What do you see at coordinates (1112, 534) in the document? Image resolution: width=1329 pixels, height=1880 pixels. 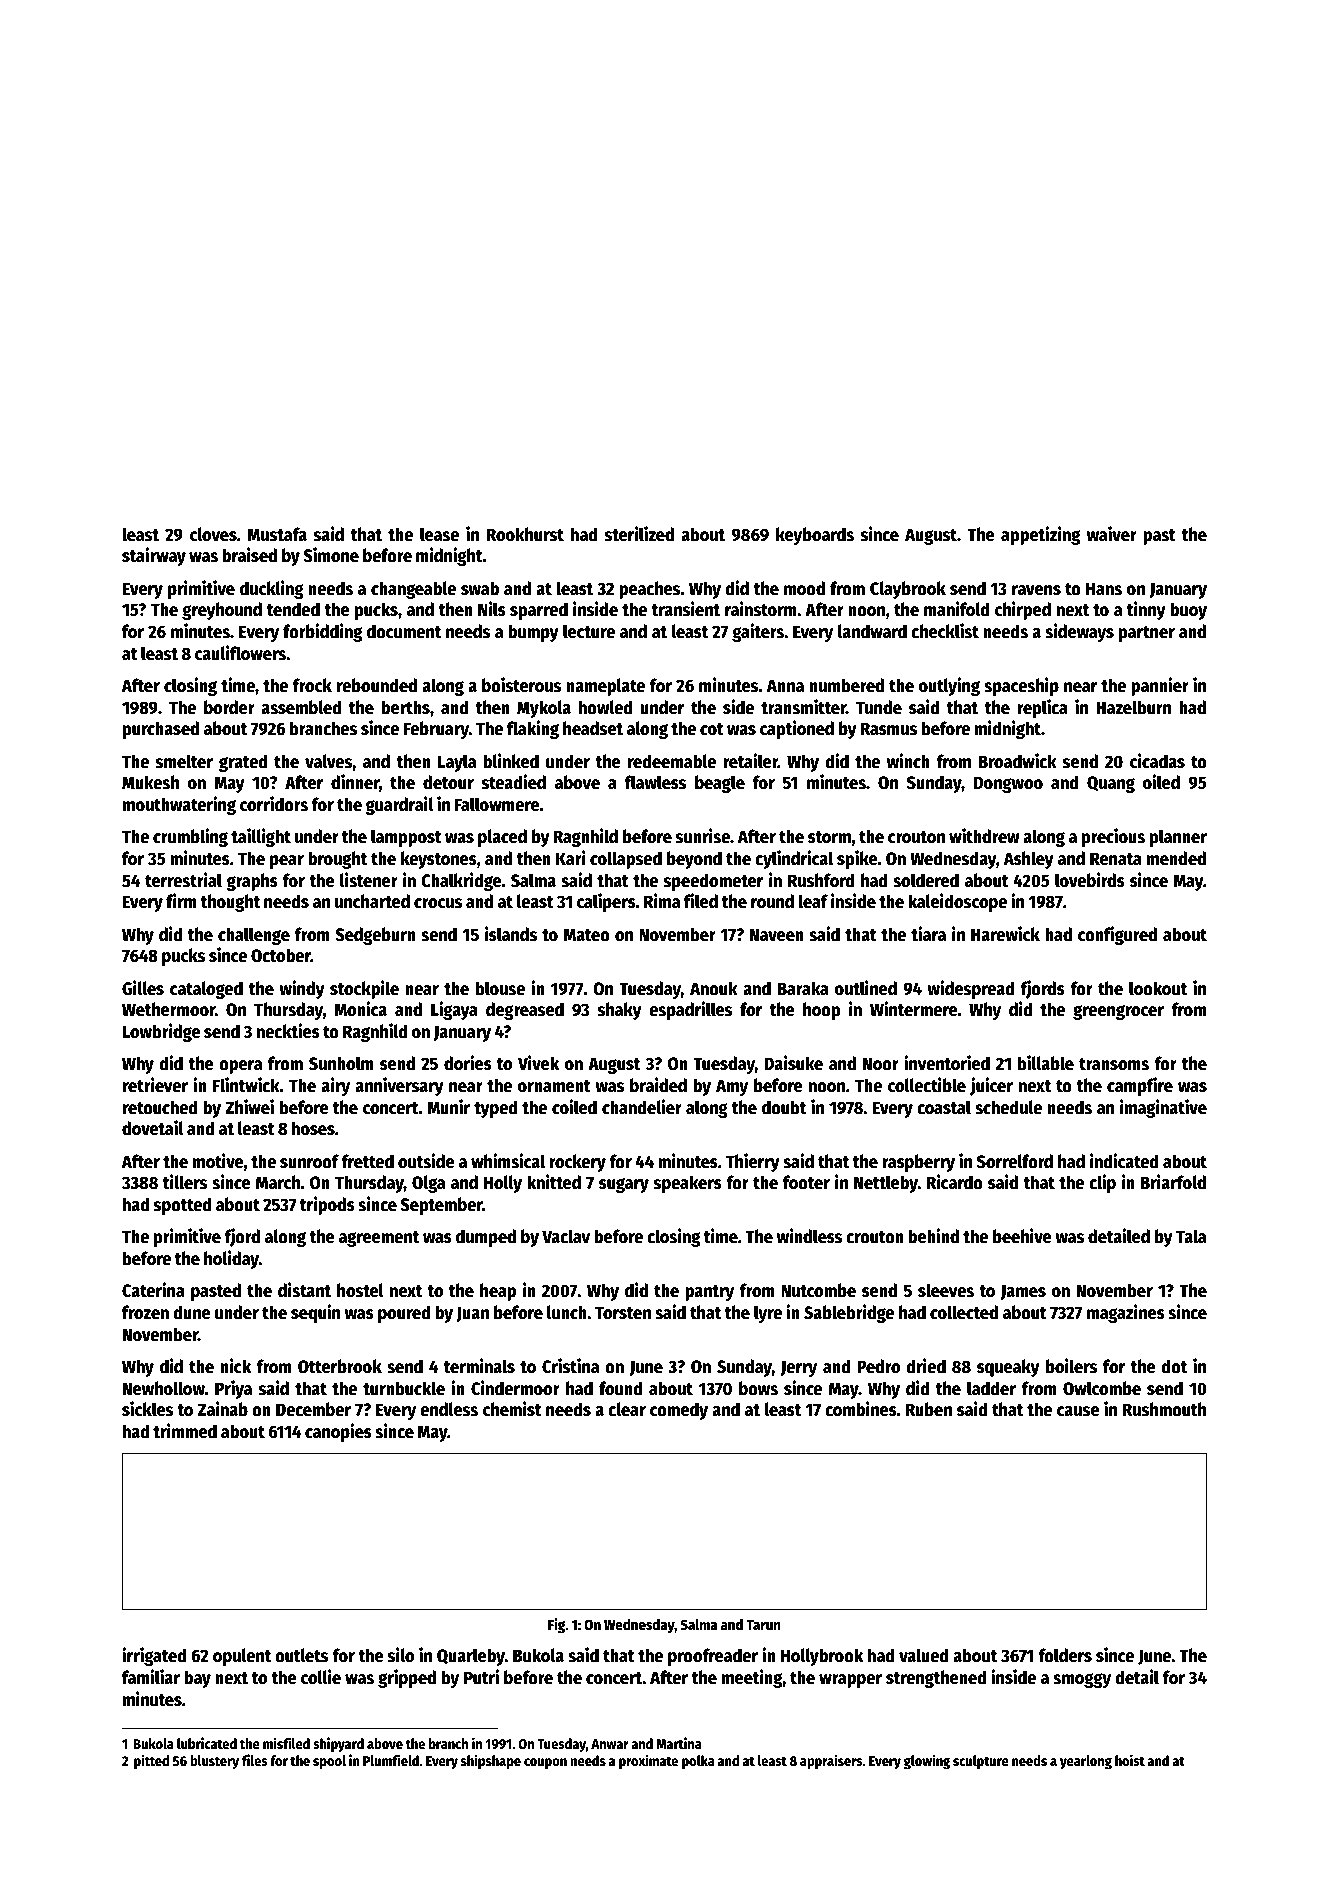 I see `waiver` at bounding box center [1112, 534].
